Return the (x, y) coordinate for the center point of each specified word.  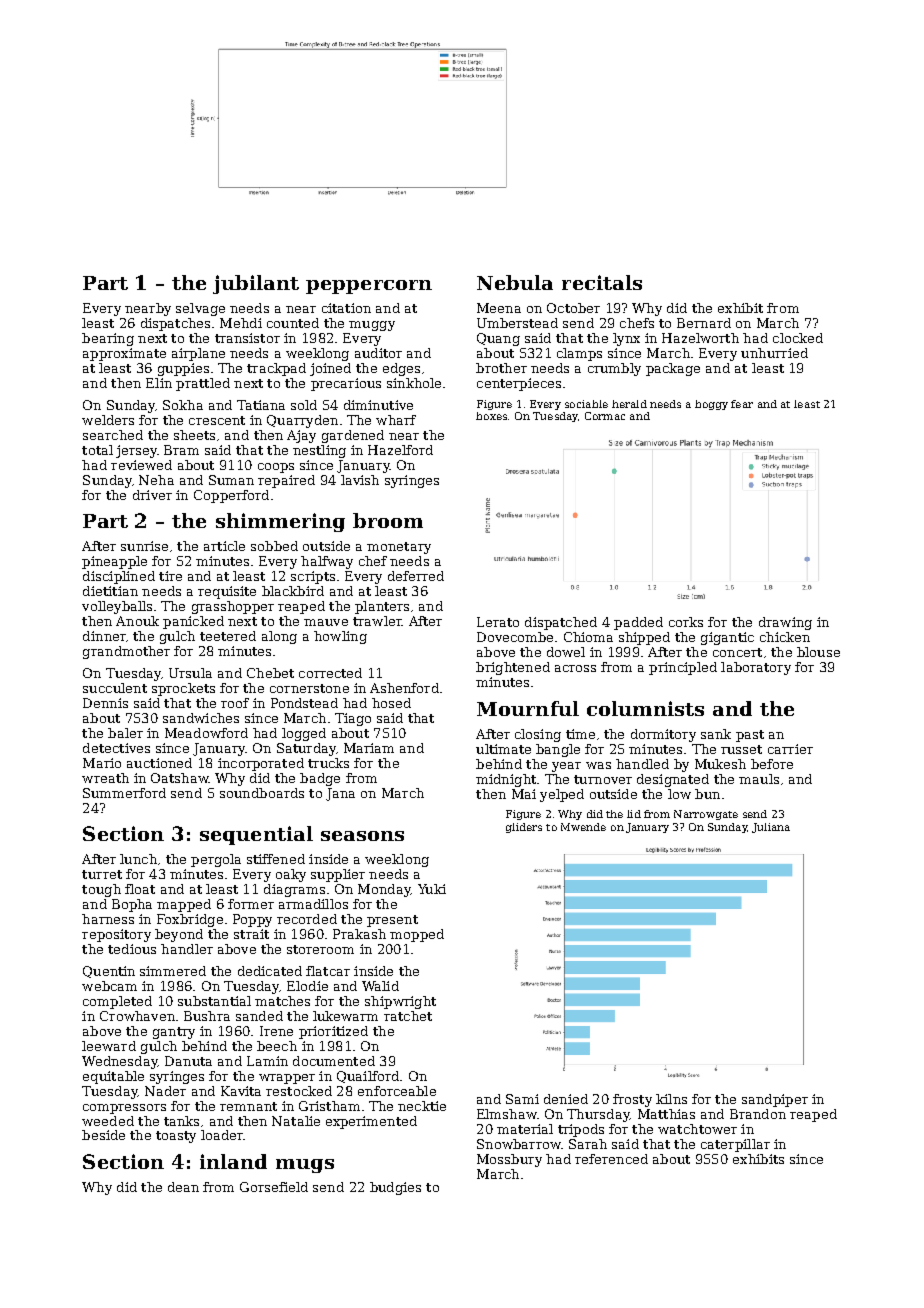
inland (233, 1161)
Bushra (207, 1016)
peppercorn (369, 287)
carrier (790, 749)
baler (125, 733)
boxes (491, 416)
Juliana (771, 828)
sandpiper (775, 1100)
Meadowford (206, 733)
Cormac (605, 416)
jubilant (256, 284)
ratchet (408, 1016)
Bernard (704, 323)
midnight (506, 780)
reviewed (141, 465)
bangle (558, 750)
